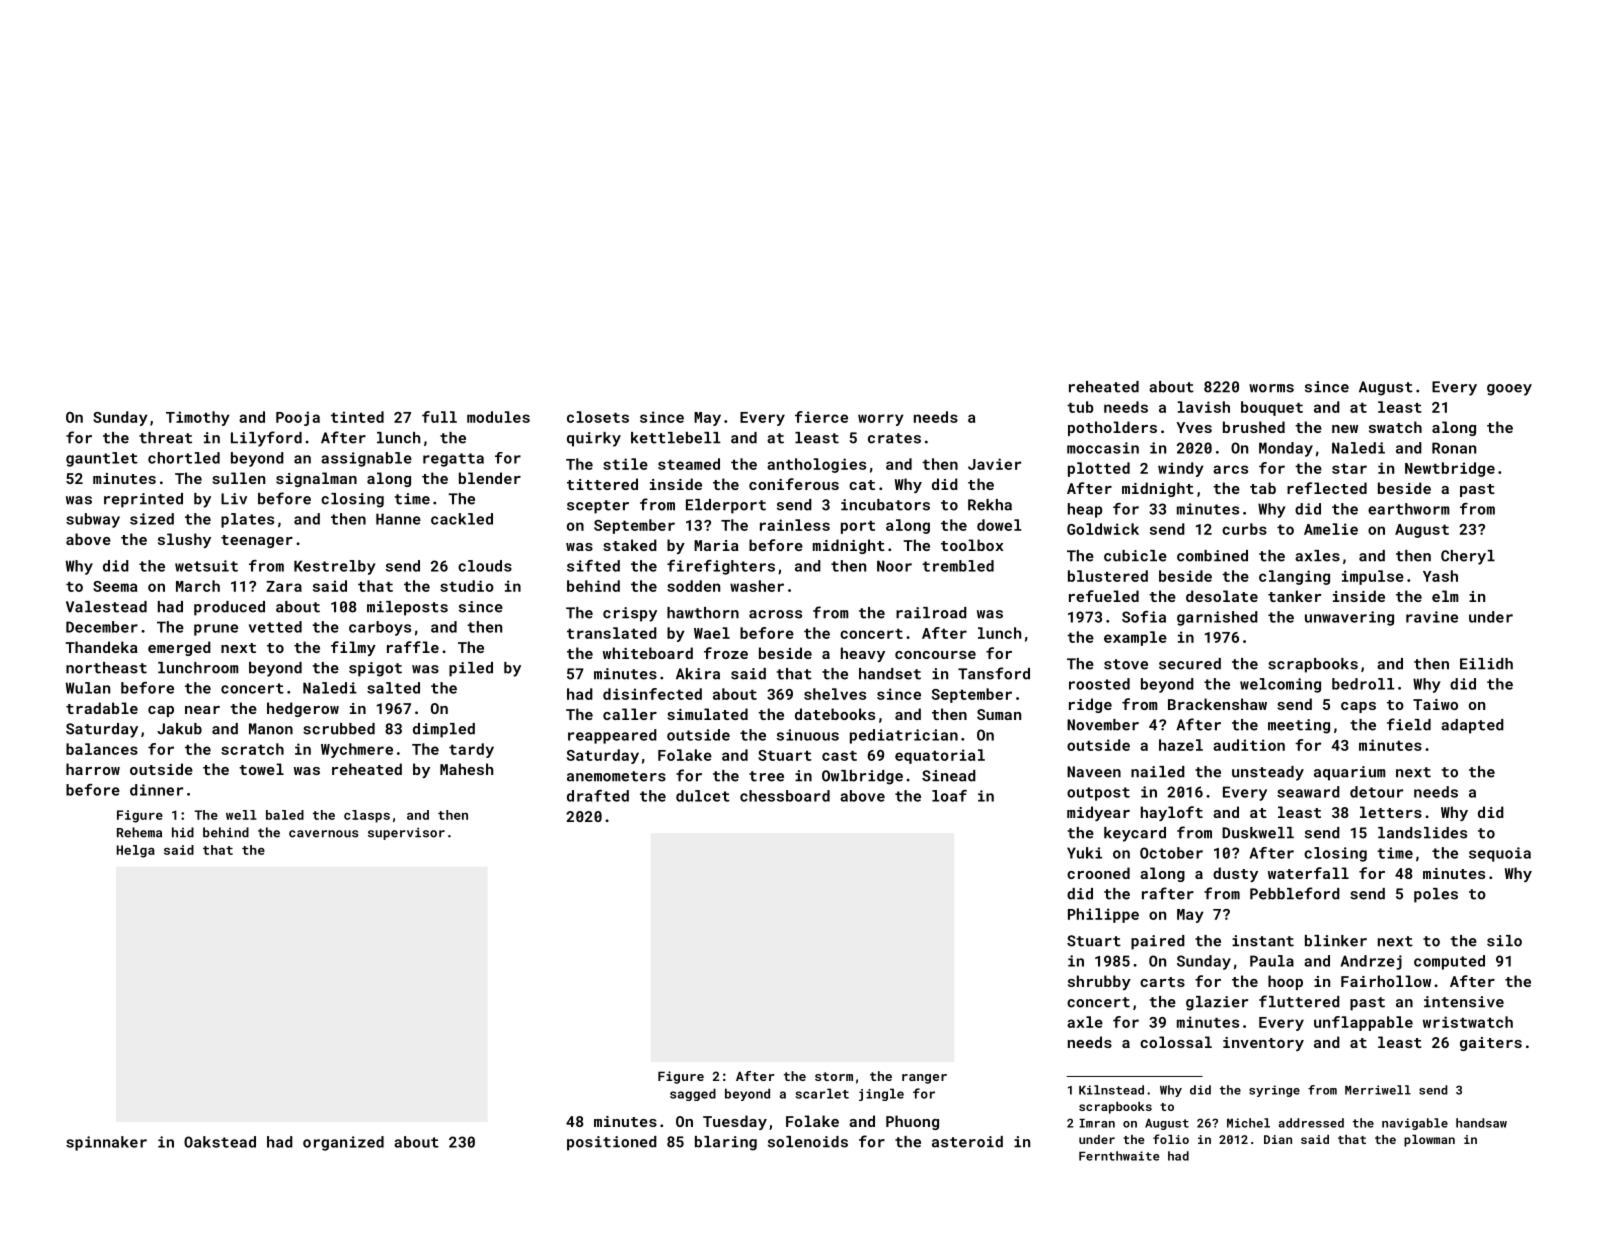 The width and height of the image is (1605, 1240). I want to click on tinted, so click(357, 417).
